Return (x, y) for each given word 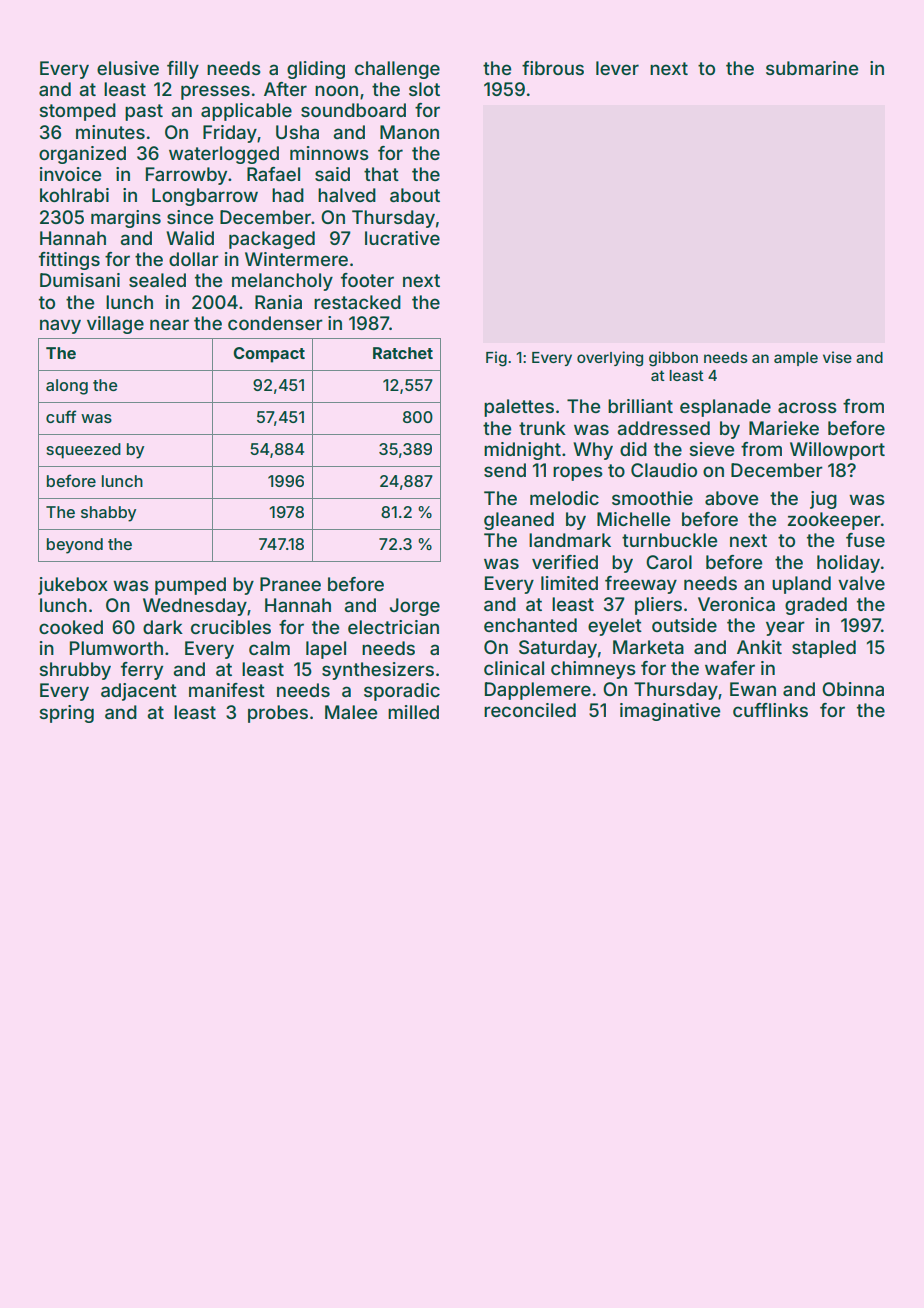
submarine (812, 68)
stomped (78, 112)
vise (837, 357)
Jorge (415, 607)
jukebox (73, 586)
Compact (269, 355)
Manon (409, 132)
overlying (610, 359)
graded (816, 606)
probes (278, 714)
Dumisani (80, 280)
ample (796, 359)
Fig (496, 359)
